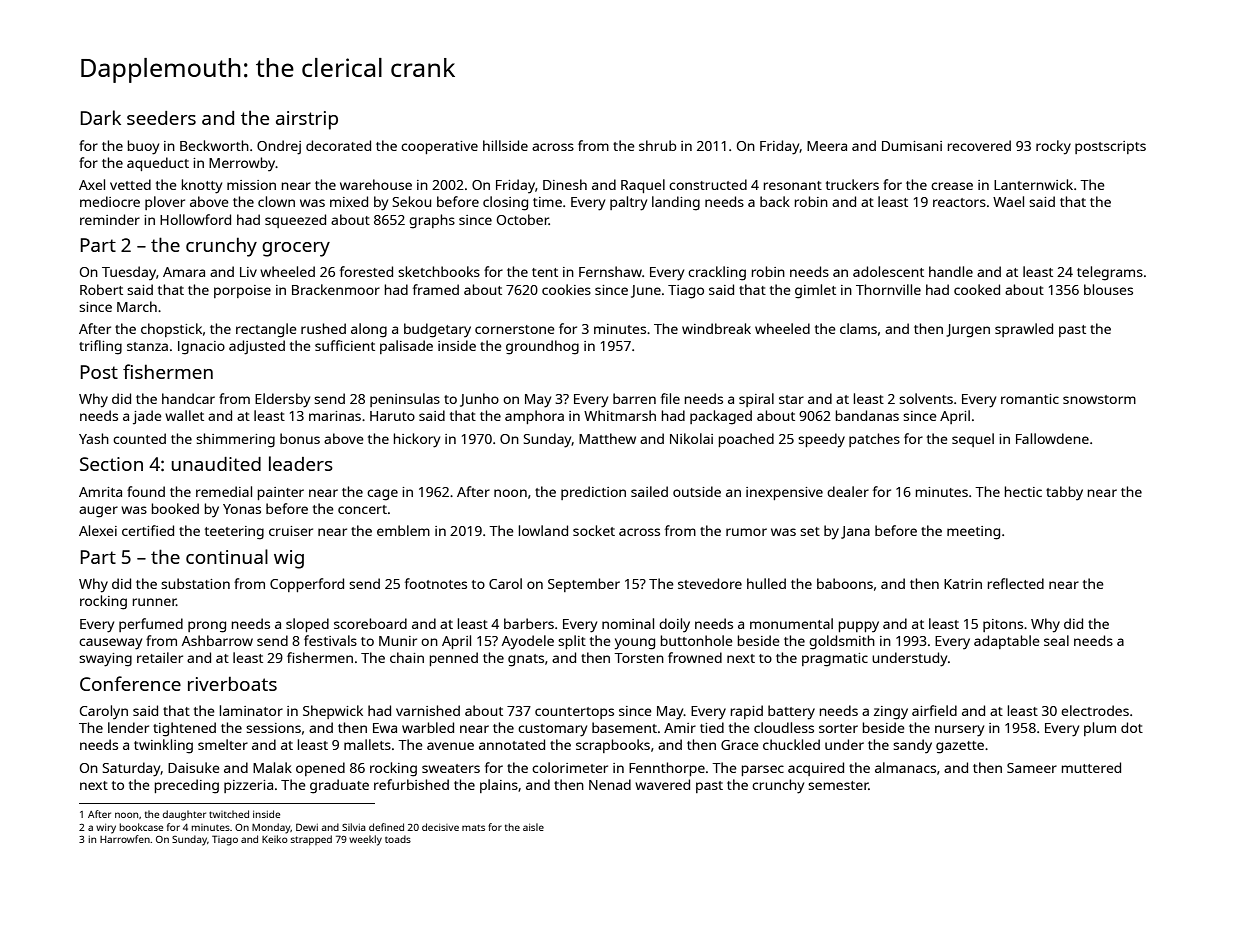 This image has width=1233, height=952. Describe the element at coordinates (691, 438) in the image. I see `Nikolai` at that location.
